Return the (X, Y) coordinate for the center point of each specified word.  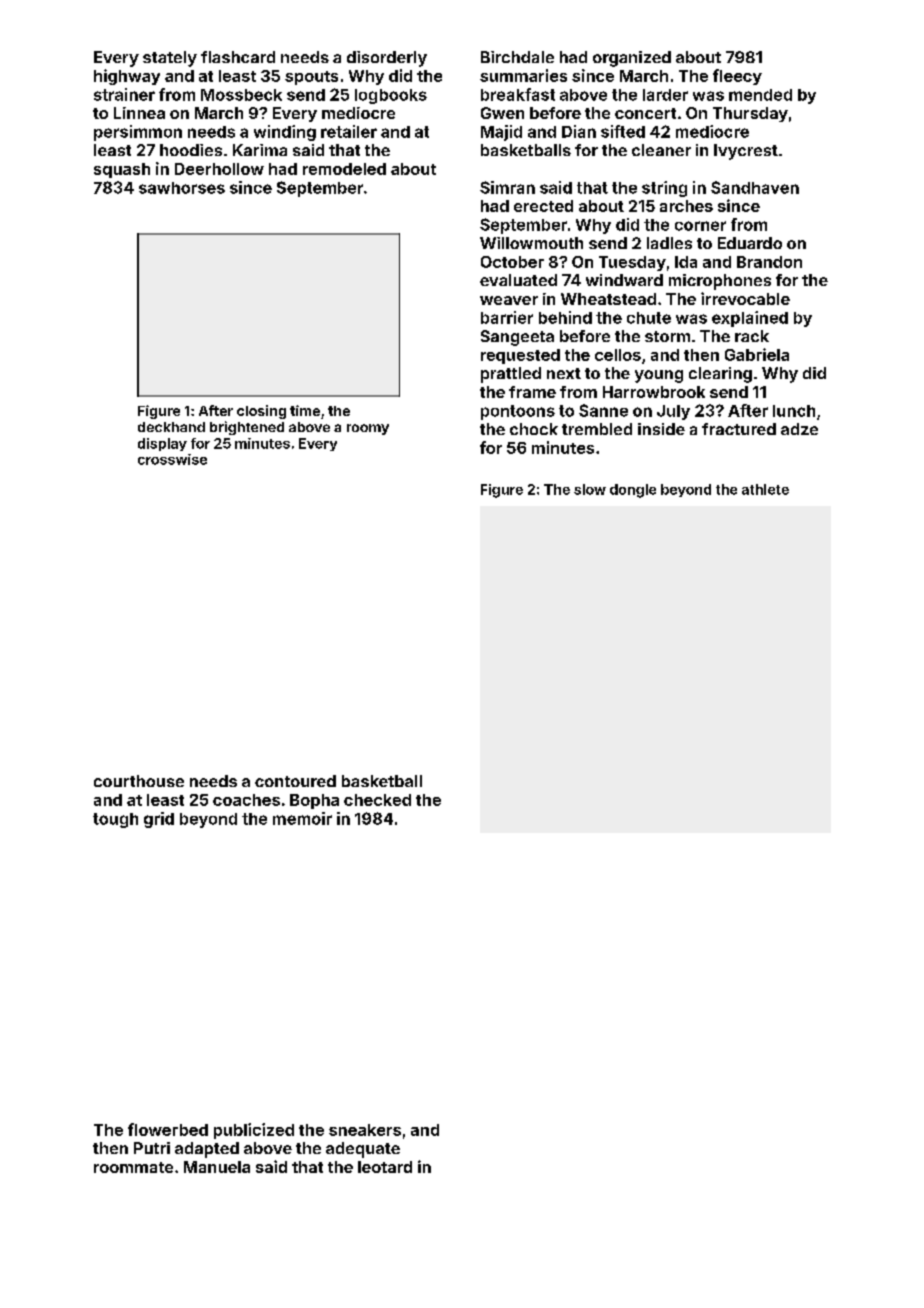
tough (115, 820)
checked (377, 800)
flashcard (238, 57)
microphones (720, 282)
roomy (368, 429)
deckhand (171, 427)
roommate (133, 1167)
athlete (765, 489)
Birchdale (517, 57)
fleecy (737, 77)
